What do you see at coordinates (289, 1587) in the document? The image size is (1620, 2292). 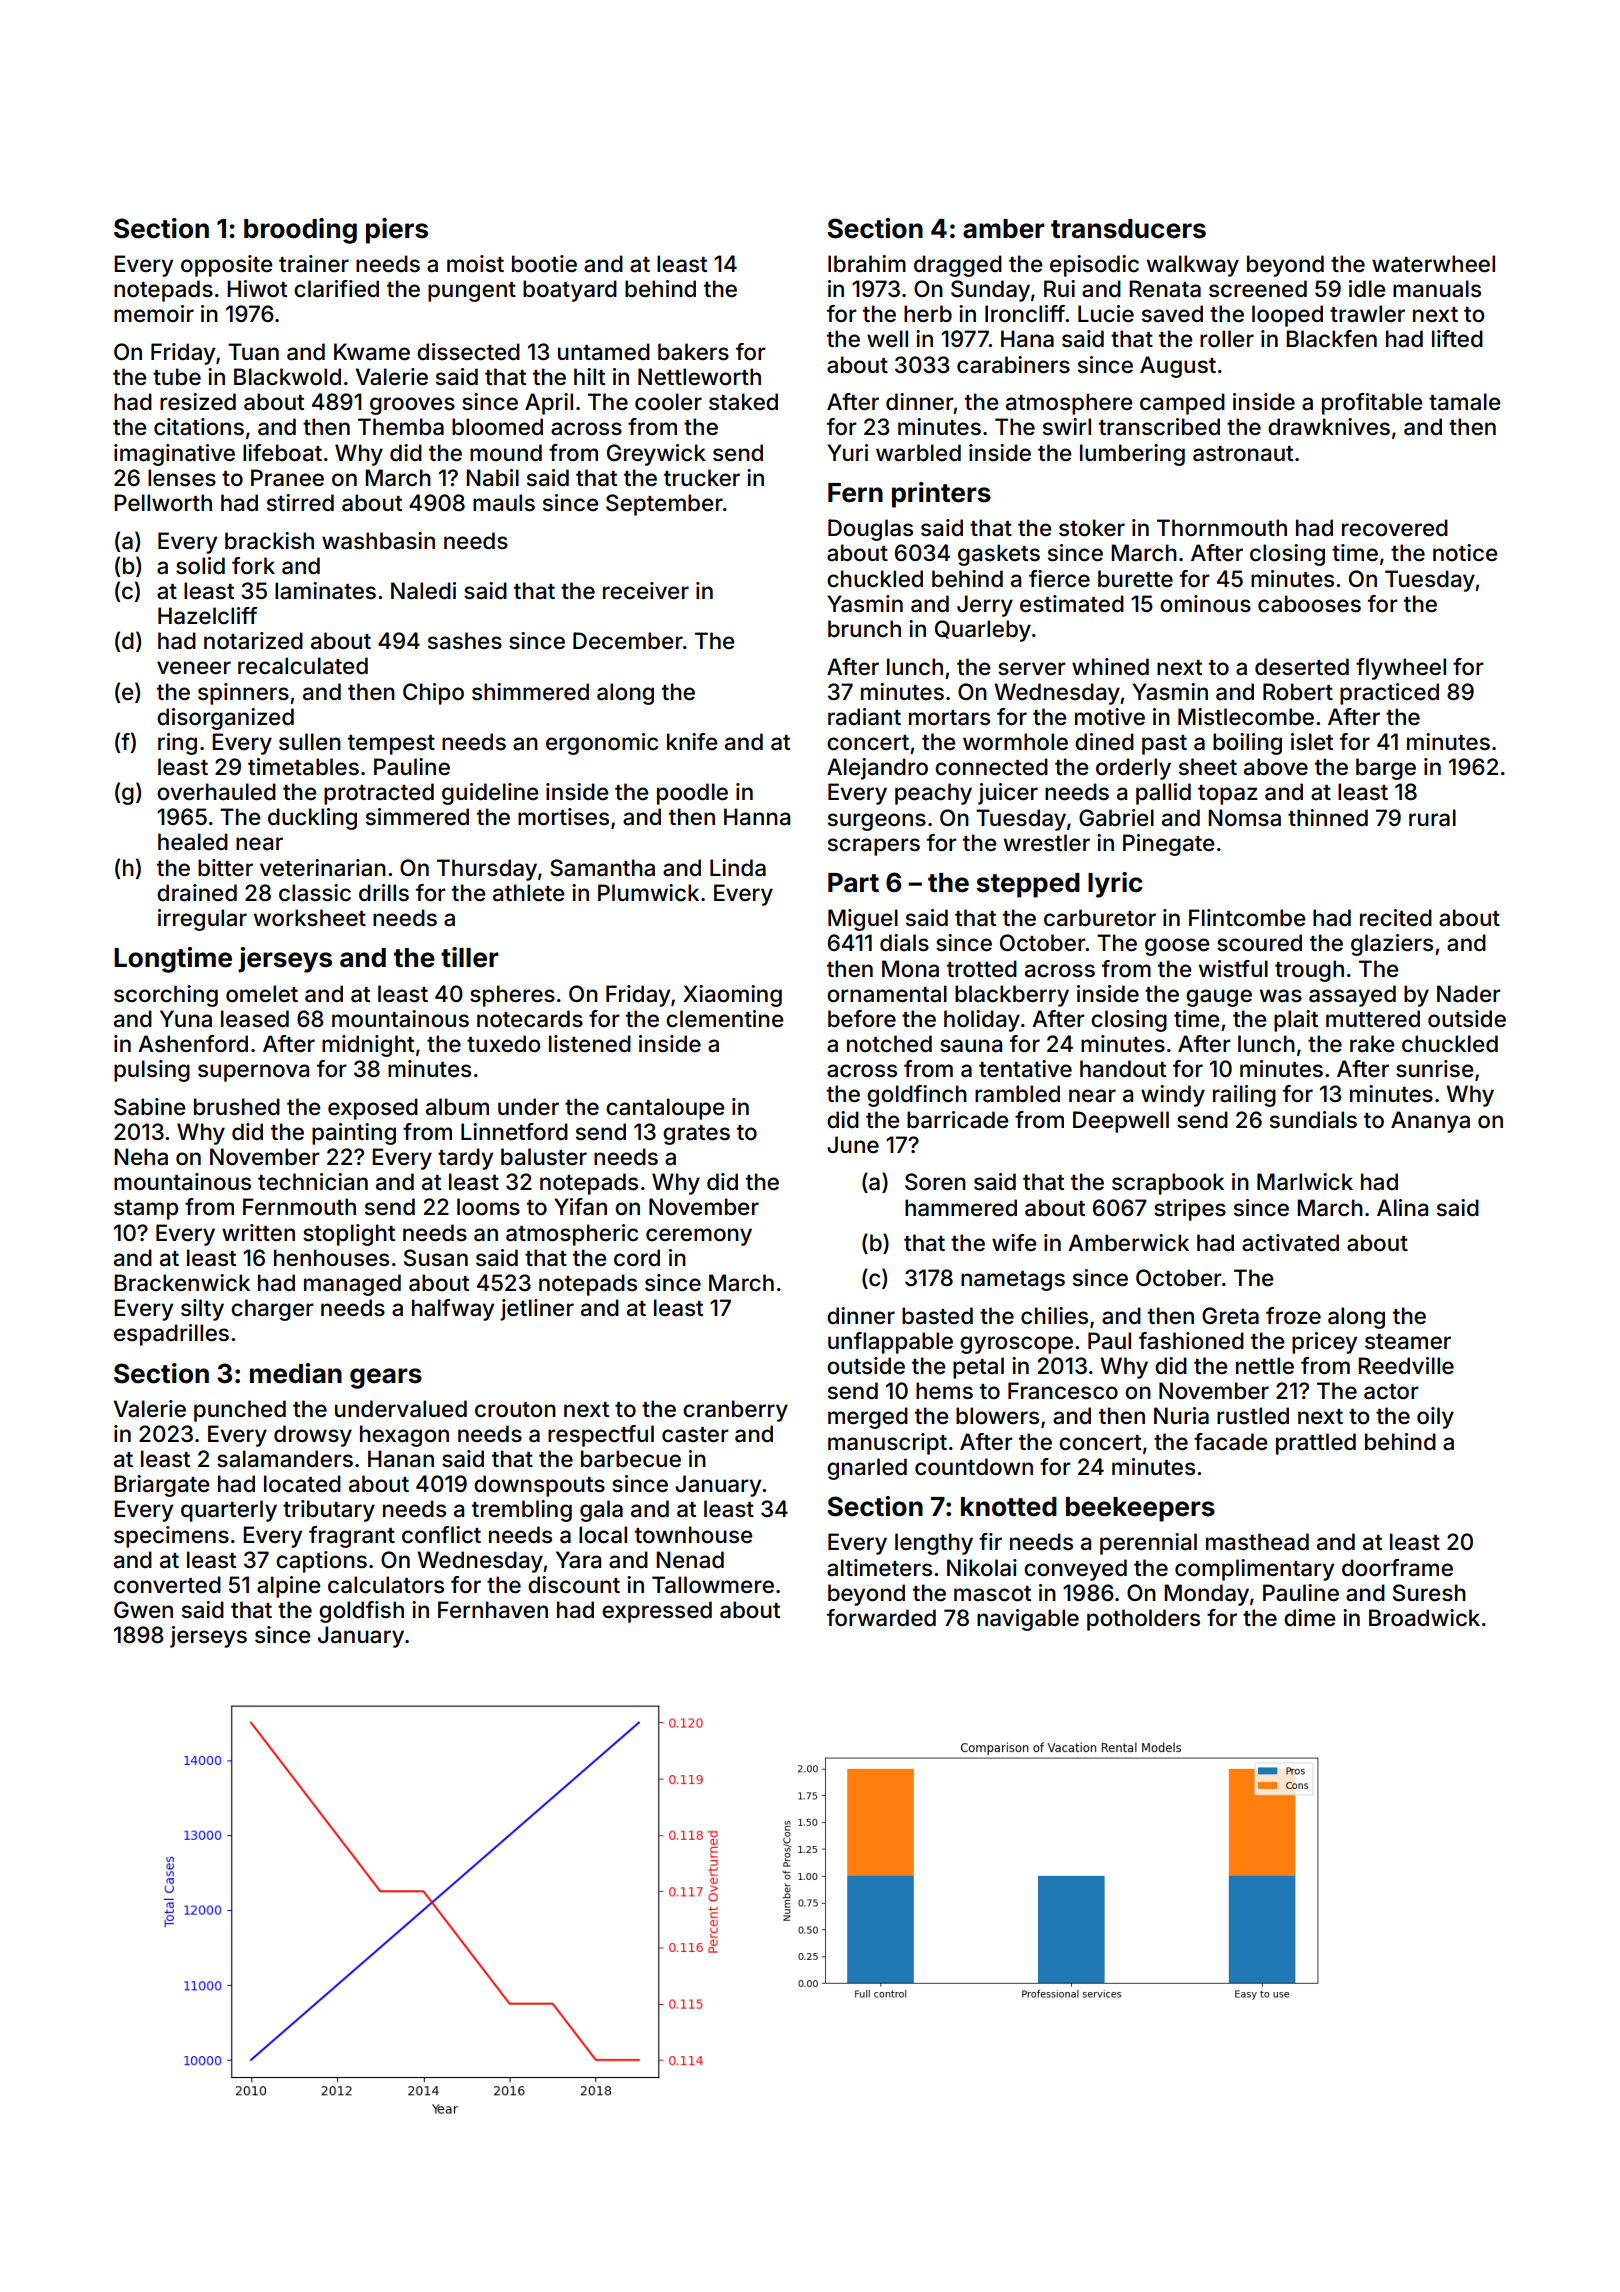 I see `alpine` at bounding box center [289, 1587].
